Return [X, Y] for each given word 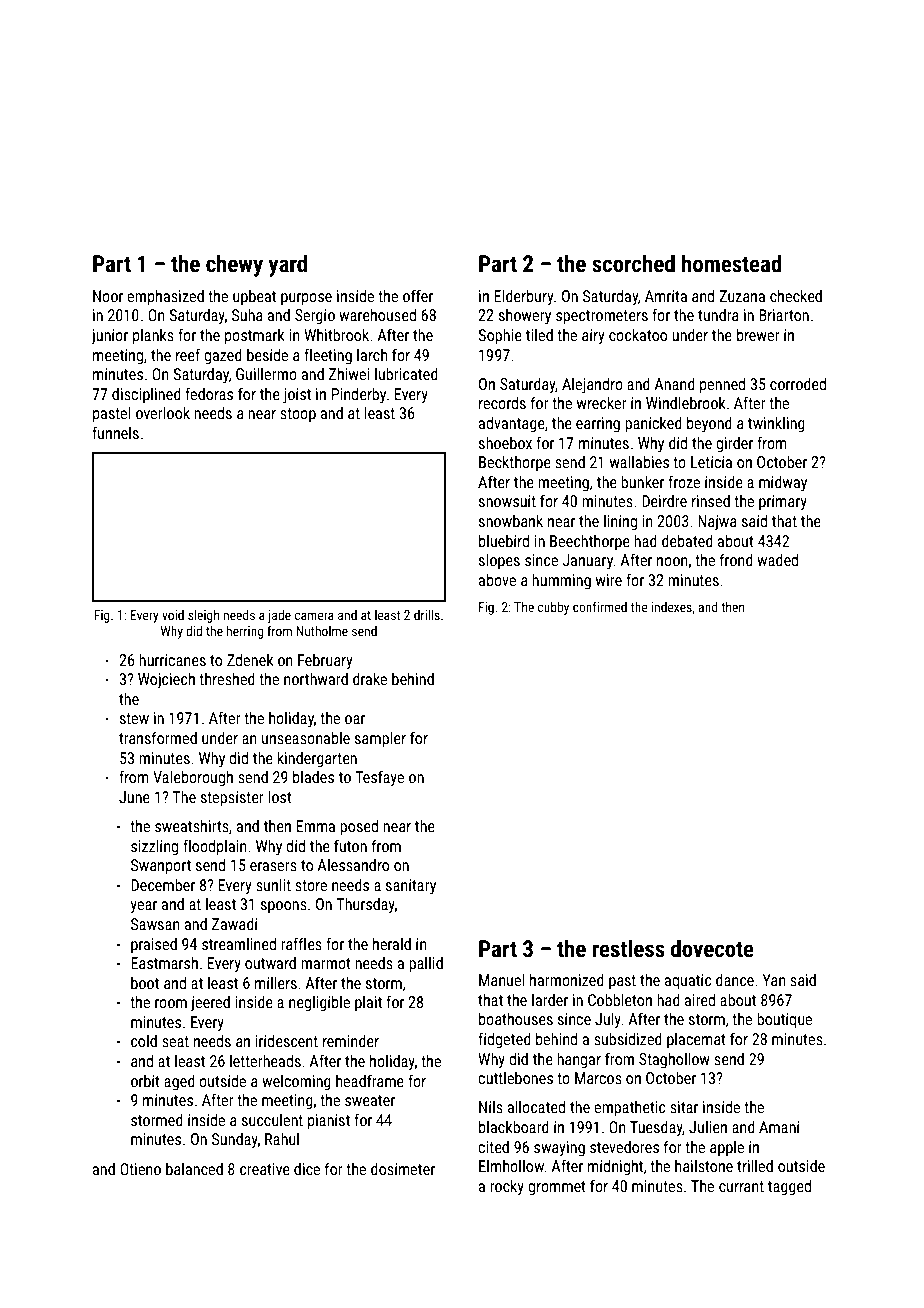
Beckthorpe [515, 464]
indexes [671, 607]
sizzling [154, 848]
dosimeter [403, 1169]
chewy [234, 265]
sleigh [203, 616]
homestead [732, 263]
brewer [758, 335]
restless [628, 948]
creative [265, 1169]
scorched [633, 263]
